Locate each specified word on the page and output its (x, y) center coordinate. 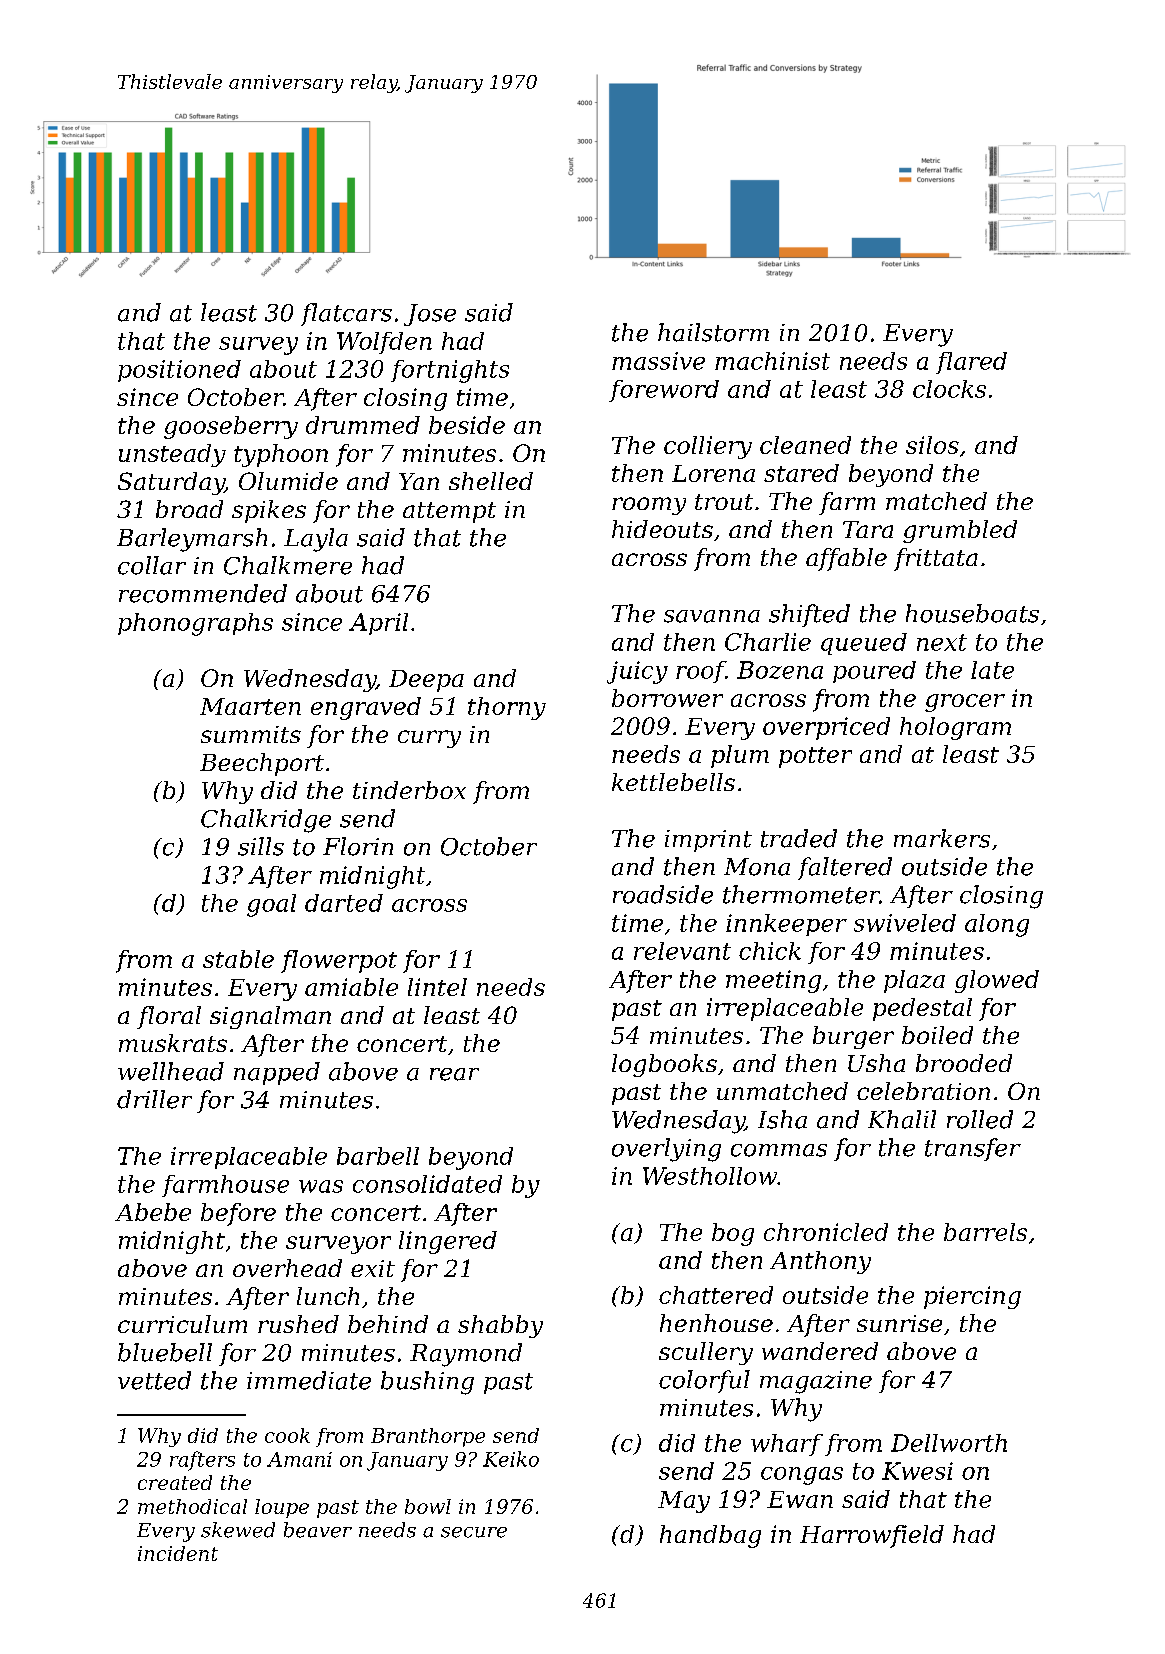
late (992, 670)
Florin (358, 846)
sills (261, 846)
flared (971, 363)
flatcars (346, 314)
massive (658, 361)
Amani (299, 1459)
